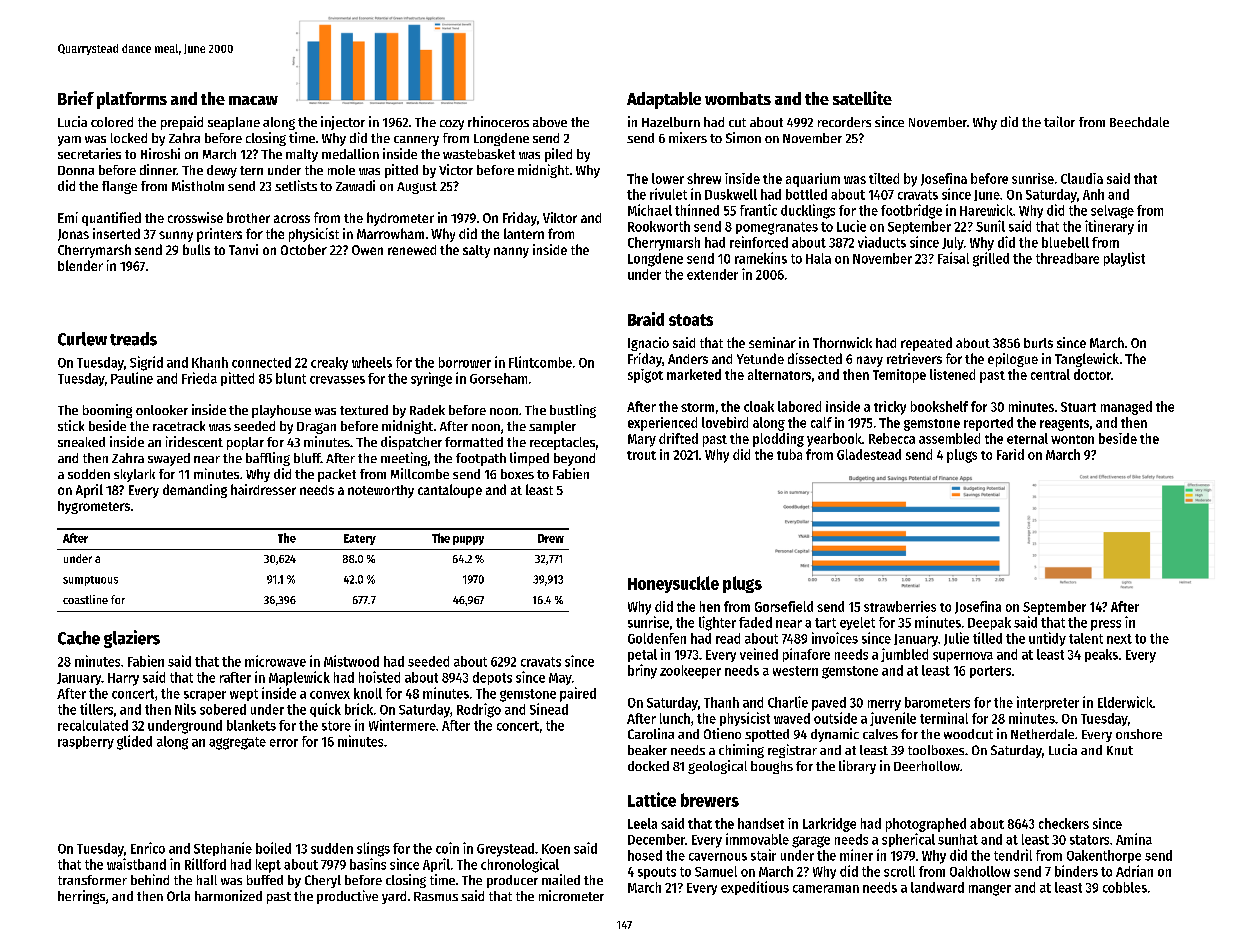  What do you see at coordinates (652, 799) in the page?
I see `Lattice` at bounding box center [652, 799].
